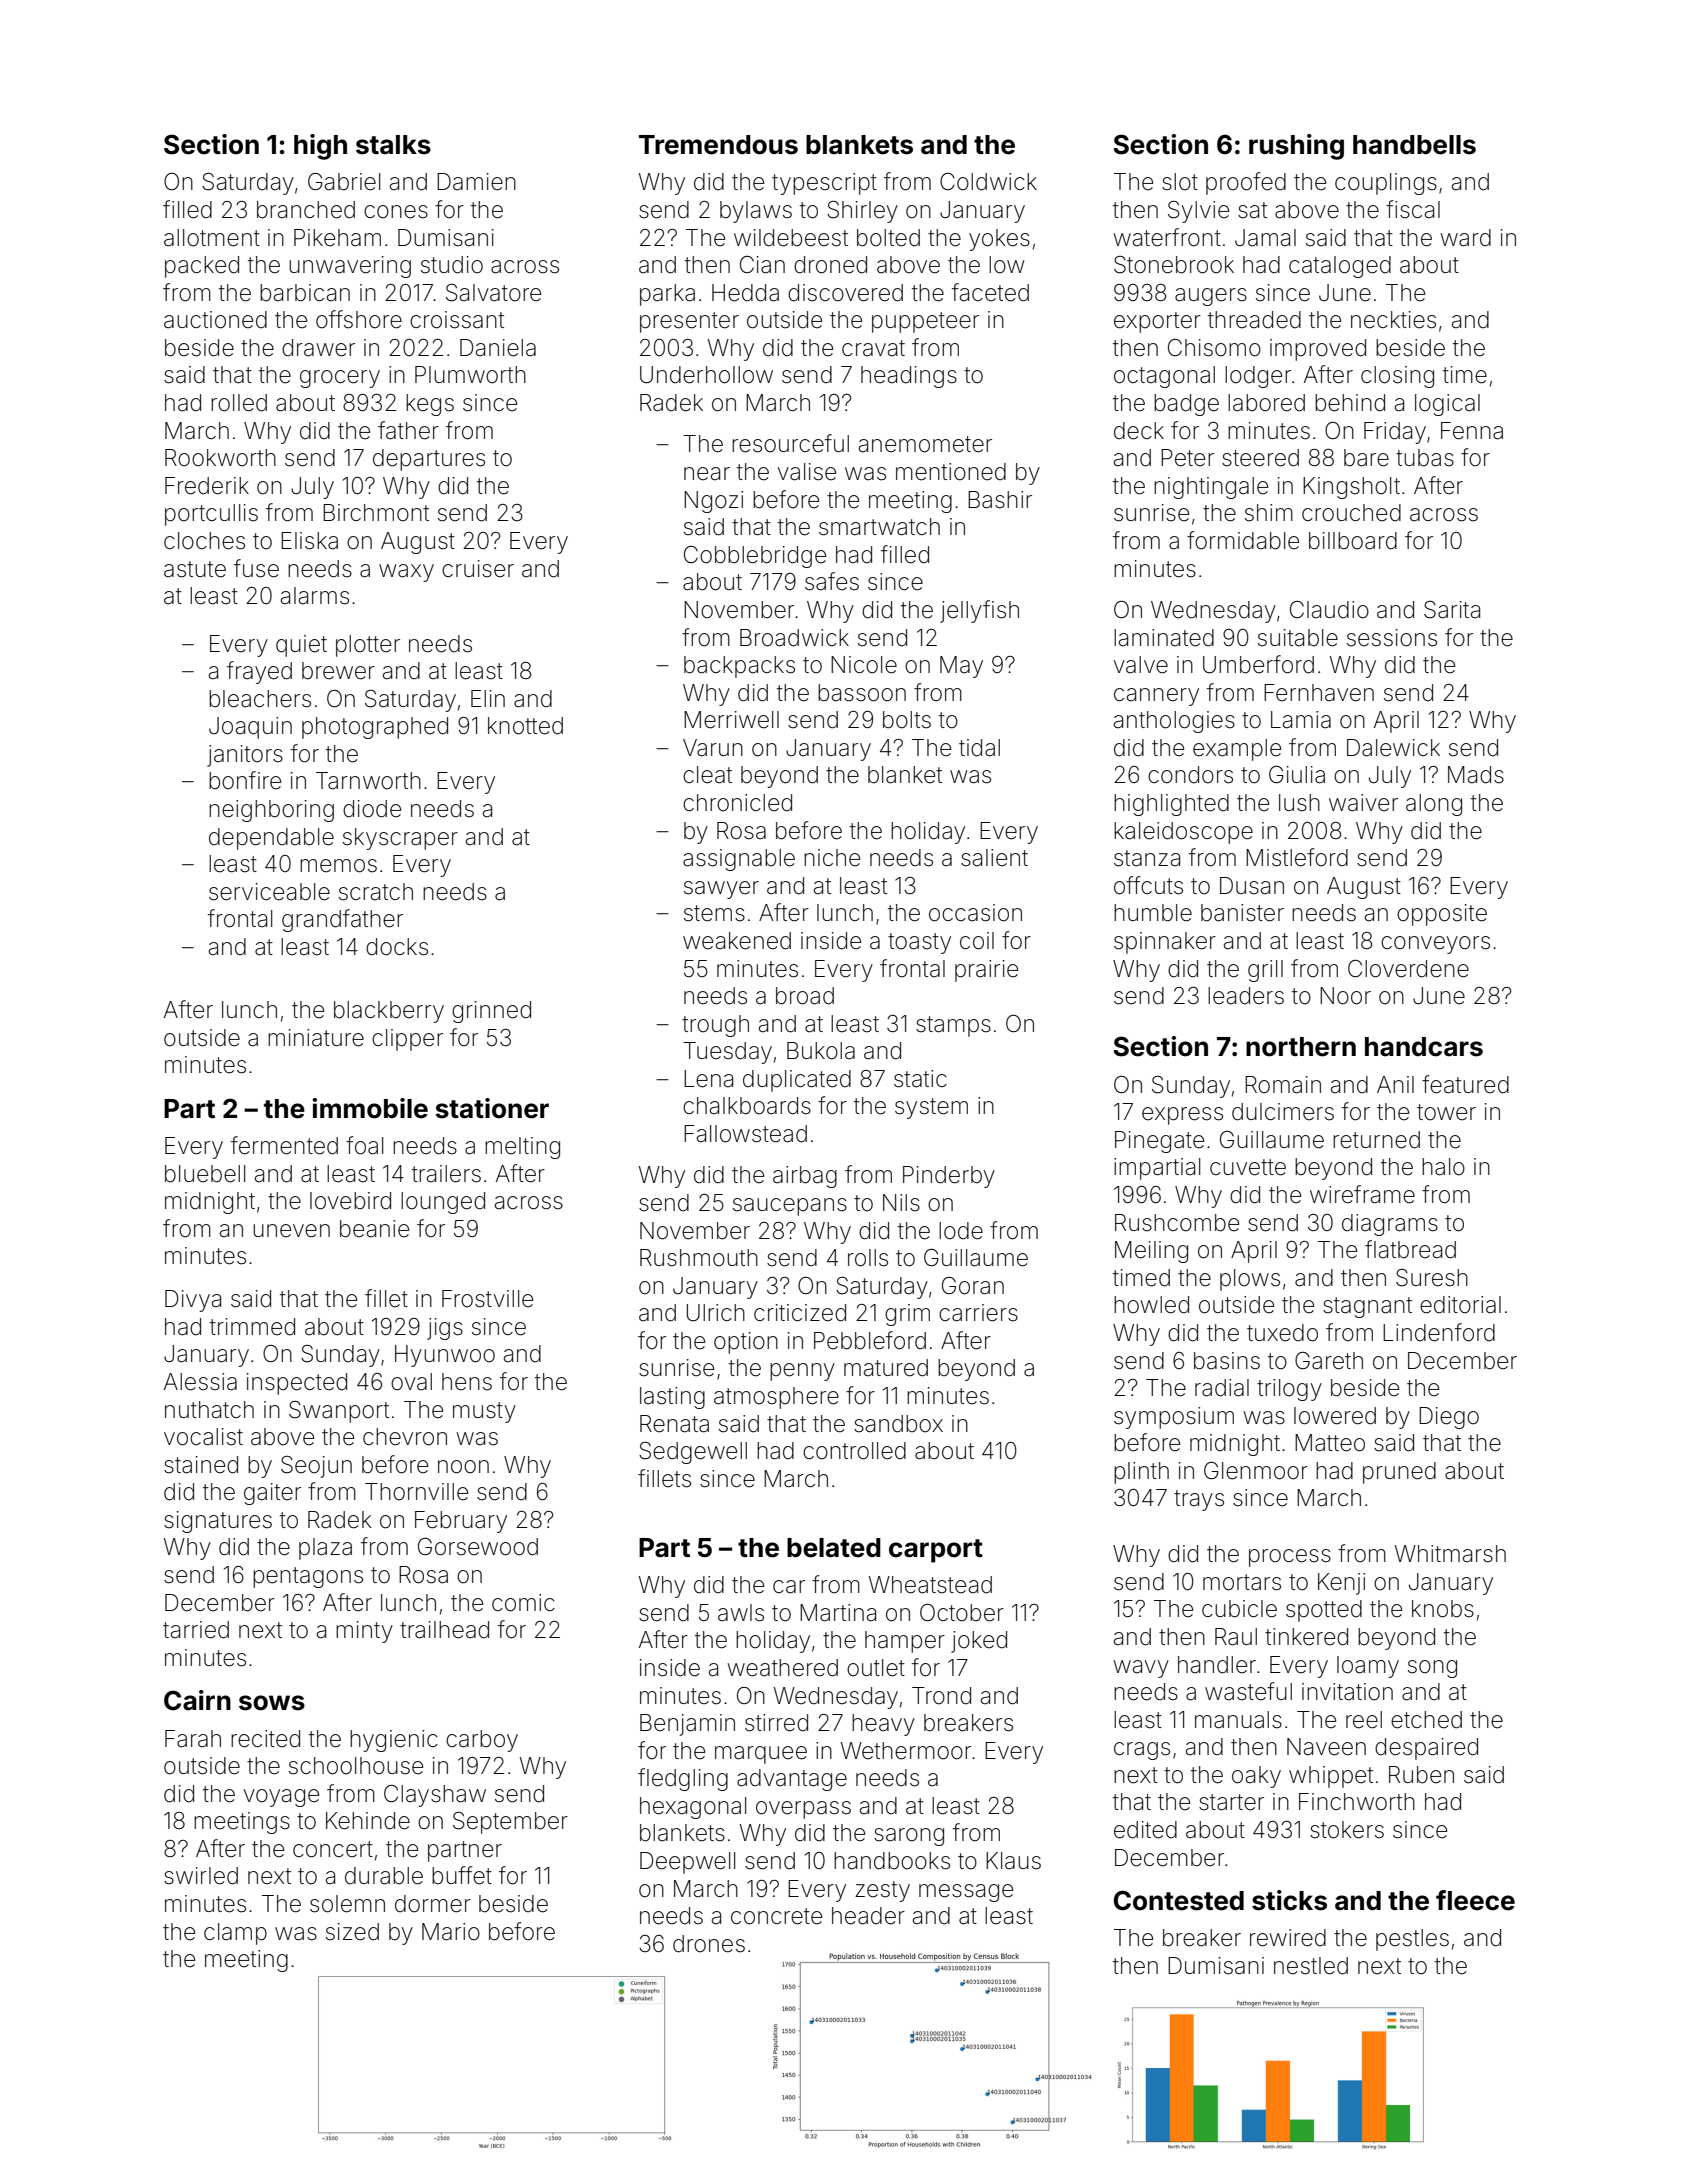 This document has height=2178, width=1683. I want to click on opposite, so click(1442, 915).
